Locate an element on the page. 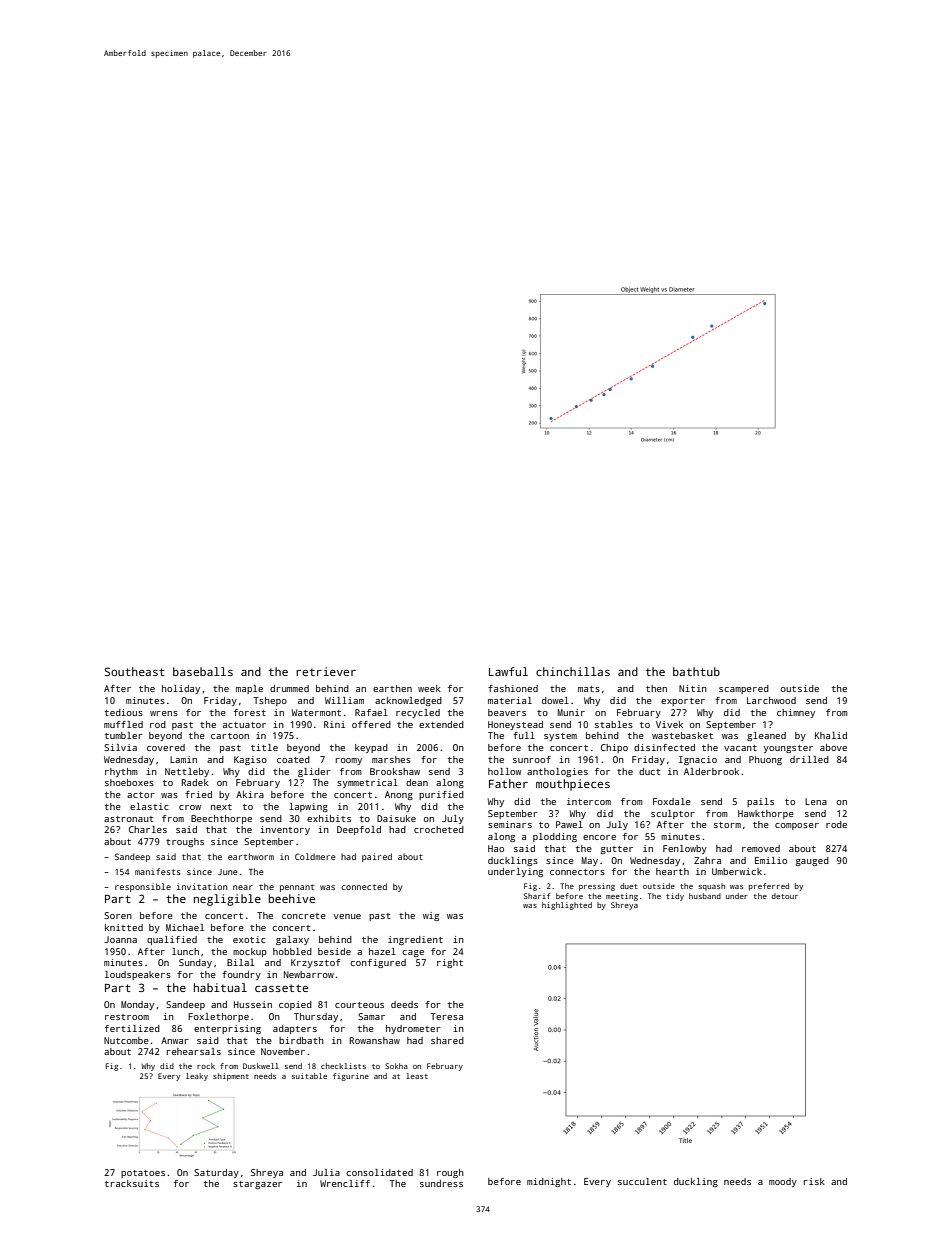  Emilio is located at coordinates (771, 860).
